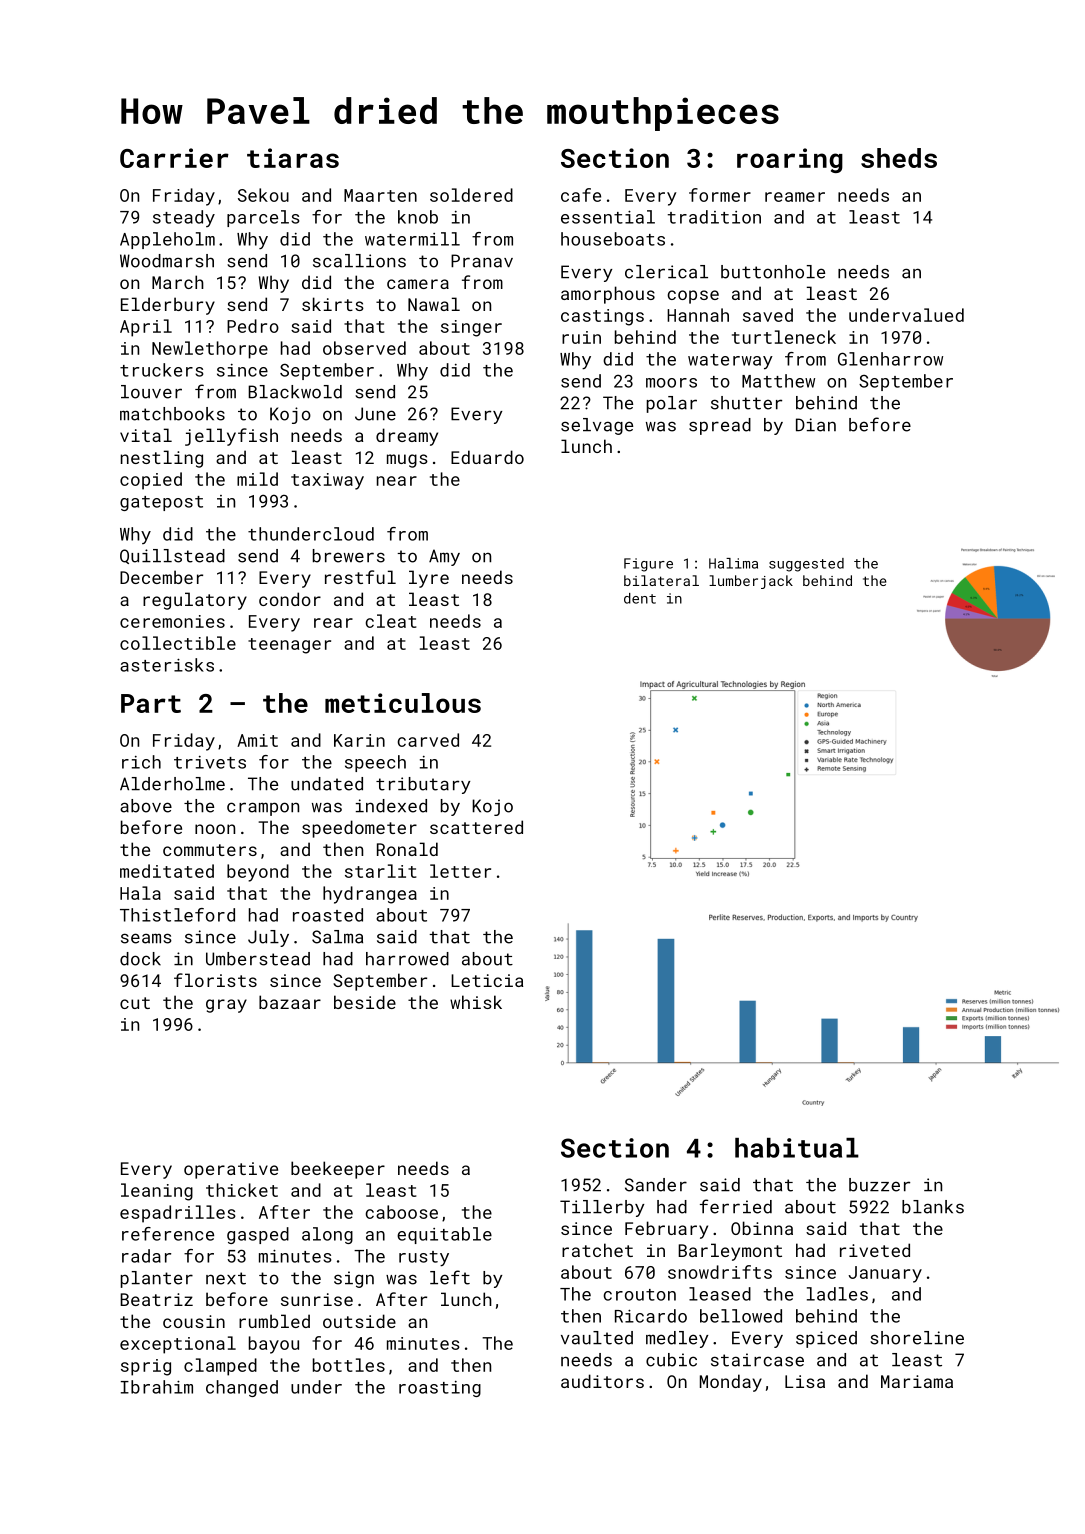  I want to click on vaulted, so click(597, 1338).
